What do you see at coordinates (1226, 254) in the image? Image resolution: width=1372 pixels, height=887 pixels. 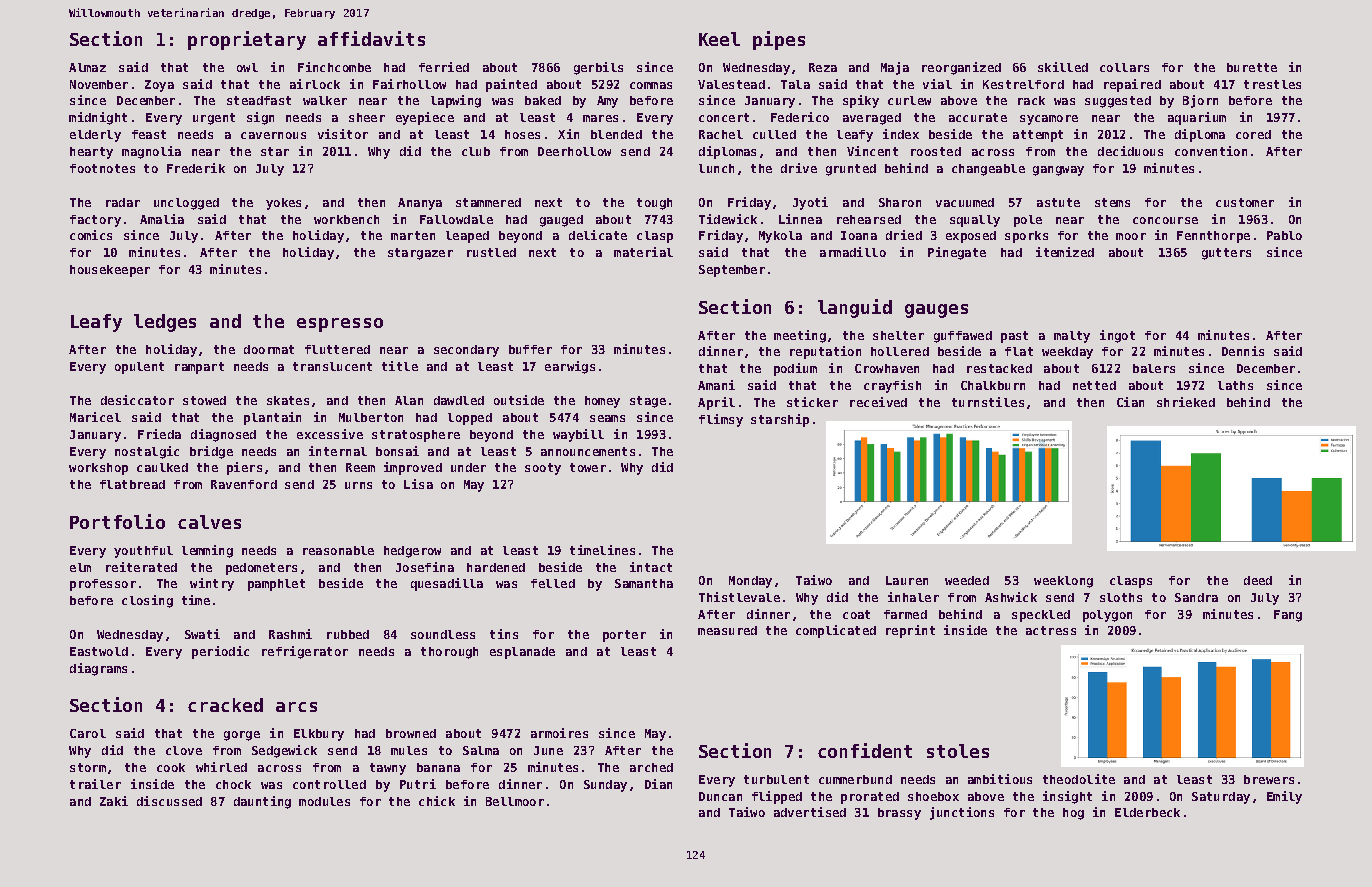 I see `gutters` at bounding box center [1226, 254].
